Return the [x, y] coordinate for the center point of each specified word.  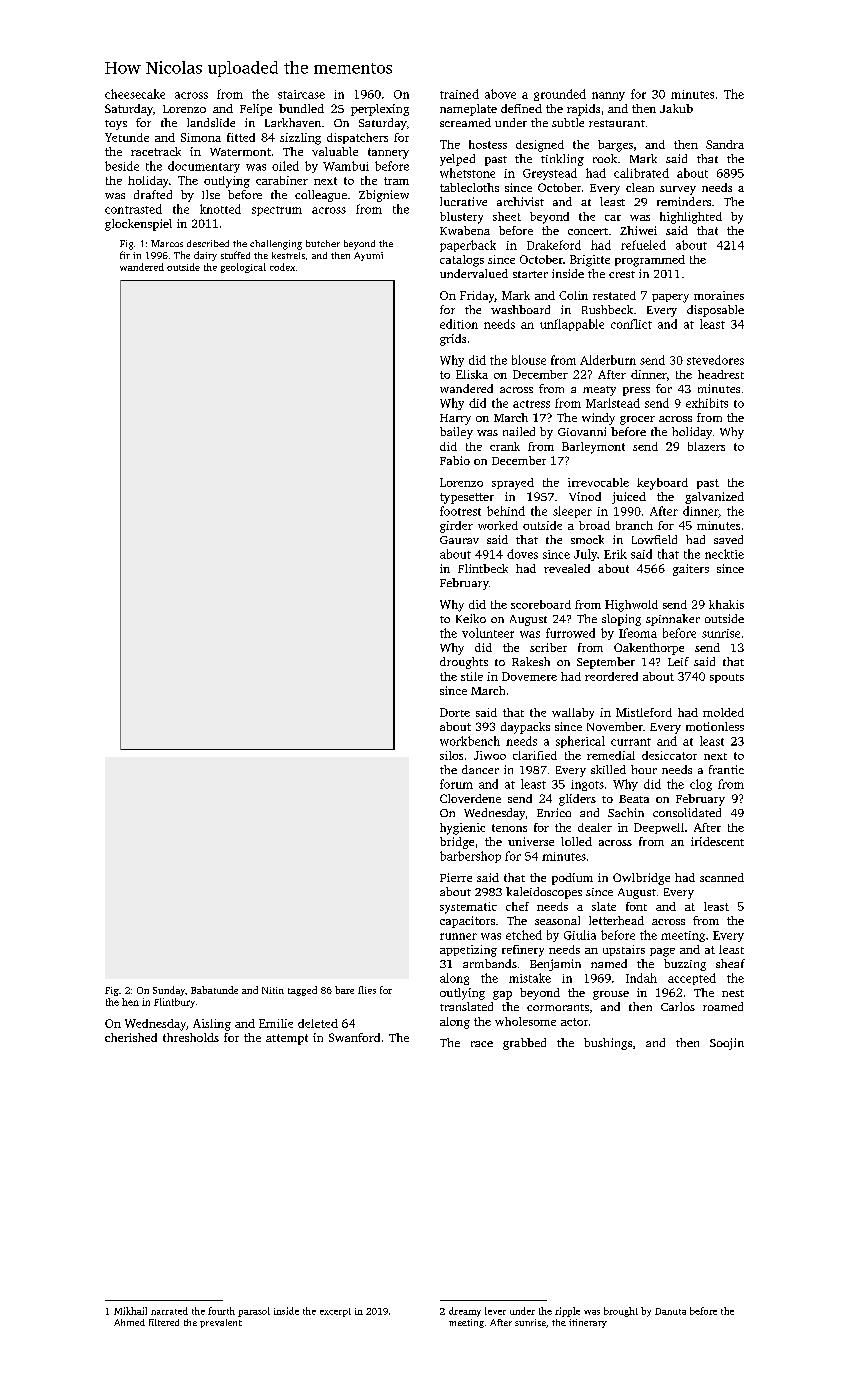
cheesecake [135, 94]
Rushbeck [607, 309]
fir [125, 255]
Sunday [169, 991]
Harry [455, 419]
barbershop [470, 857]
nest [733, 993]
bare [344, 990]
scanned [722, 877]
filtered [164, 1322]
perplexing [380, 110]
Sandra [725, 144]
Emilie [276, 1023]
